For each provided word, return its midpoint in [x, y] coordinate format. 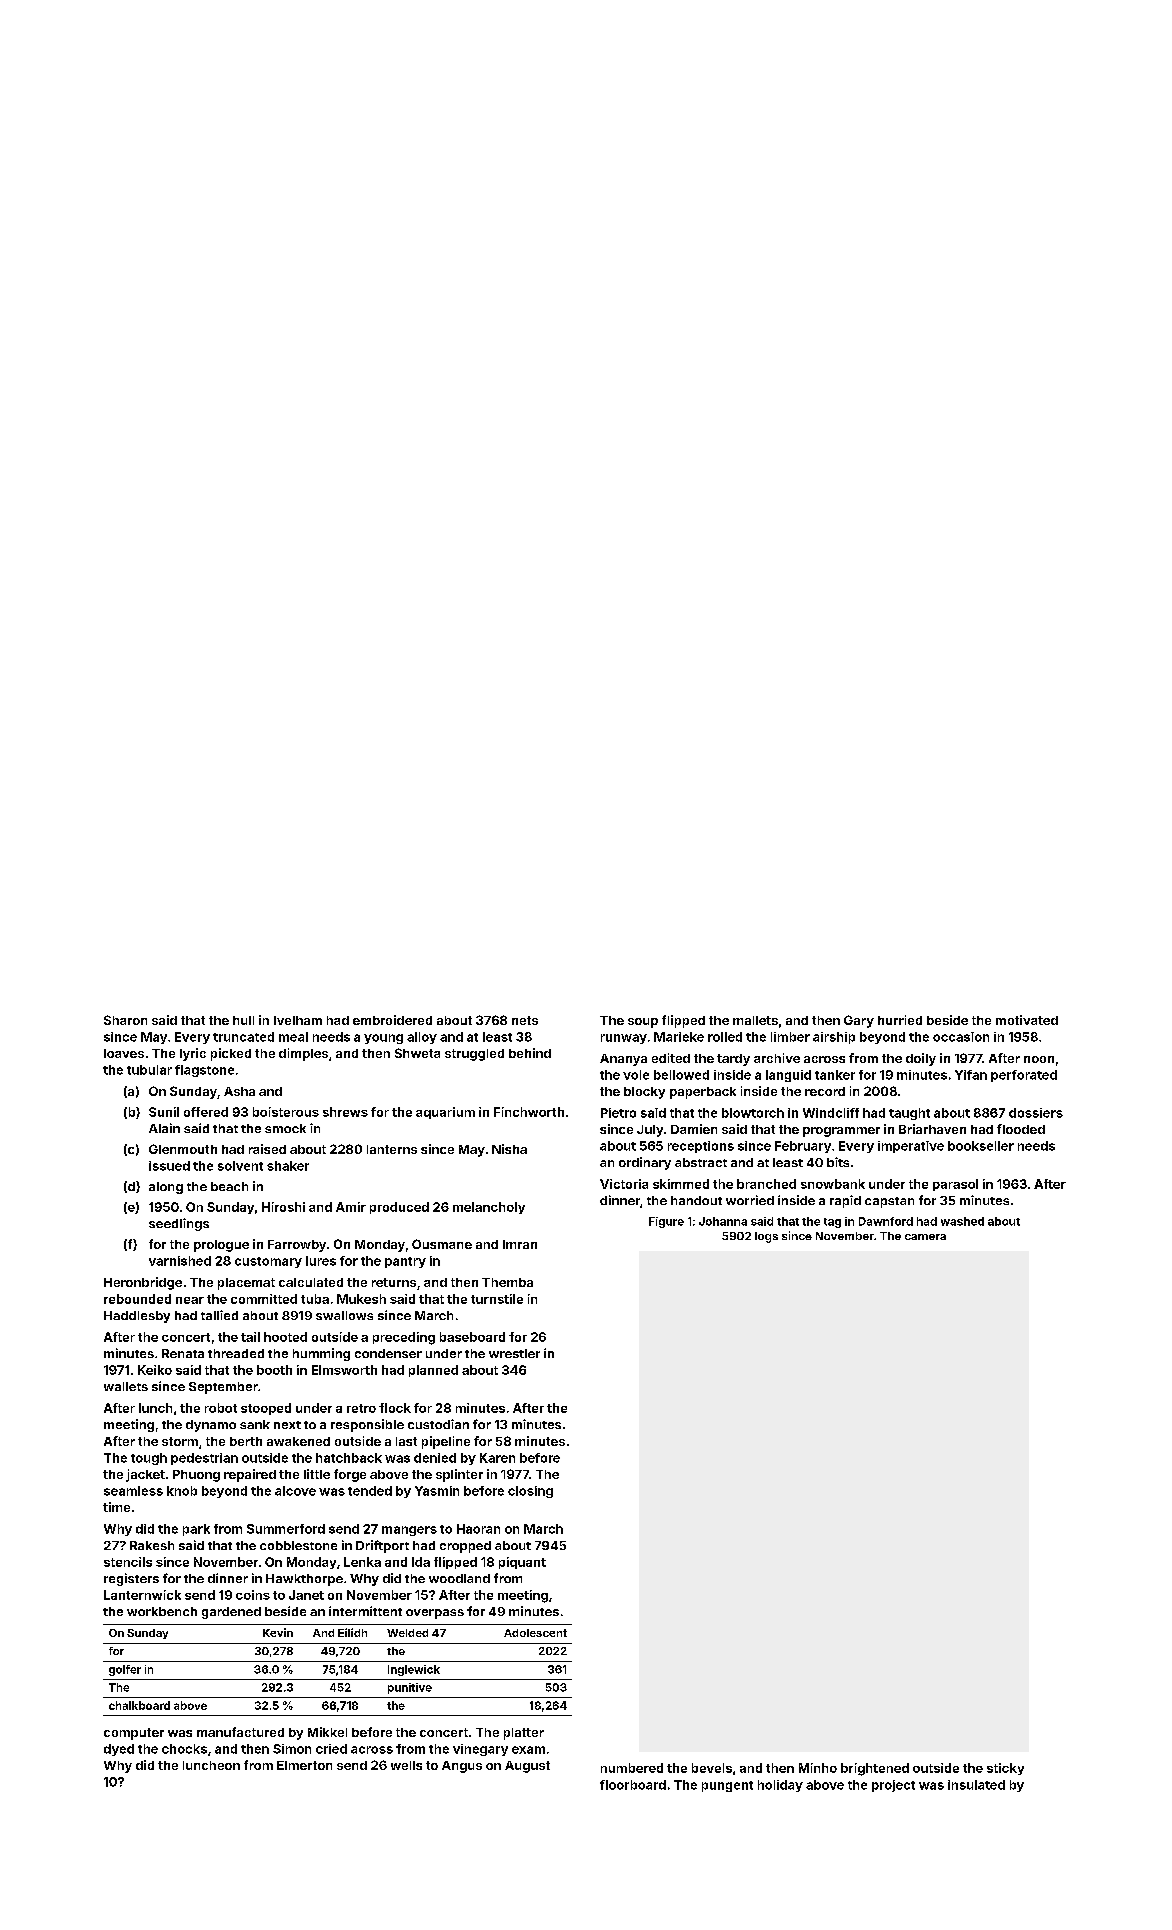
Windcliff [831, 1113]
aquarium [445, 1113]
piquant [522, 1563]
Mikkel [327, 1732]
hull [243, 1020]
